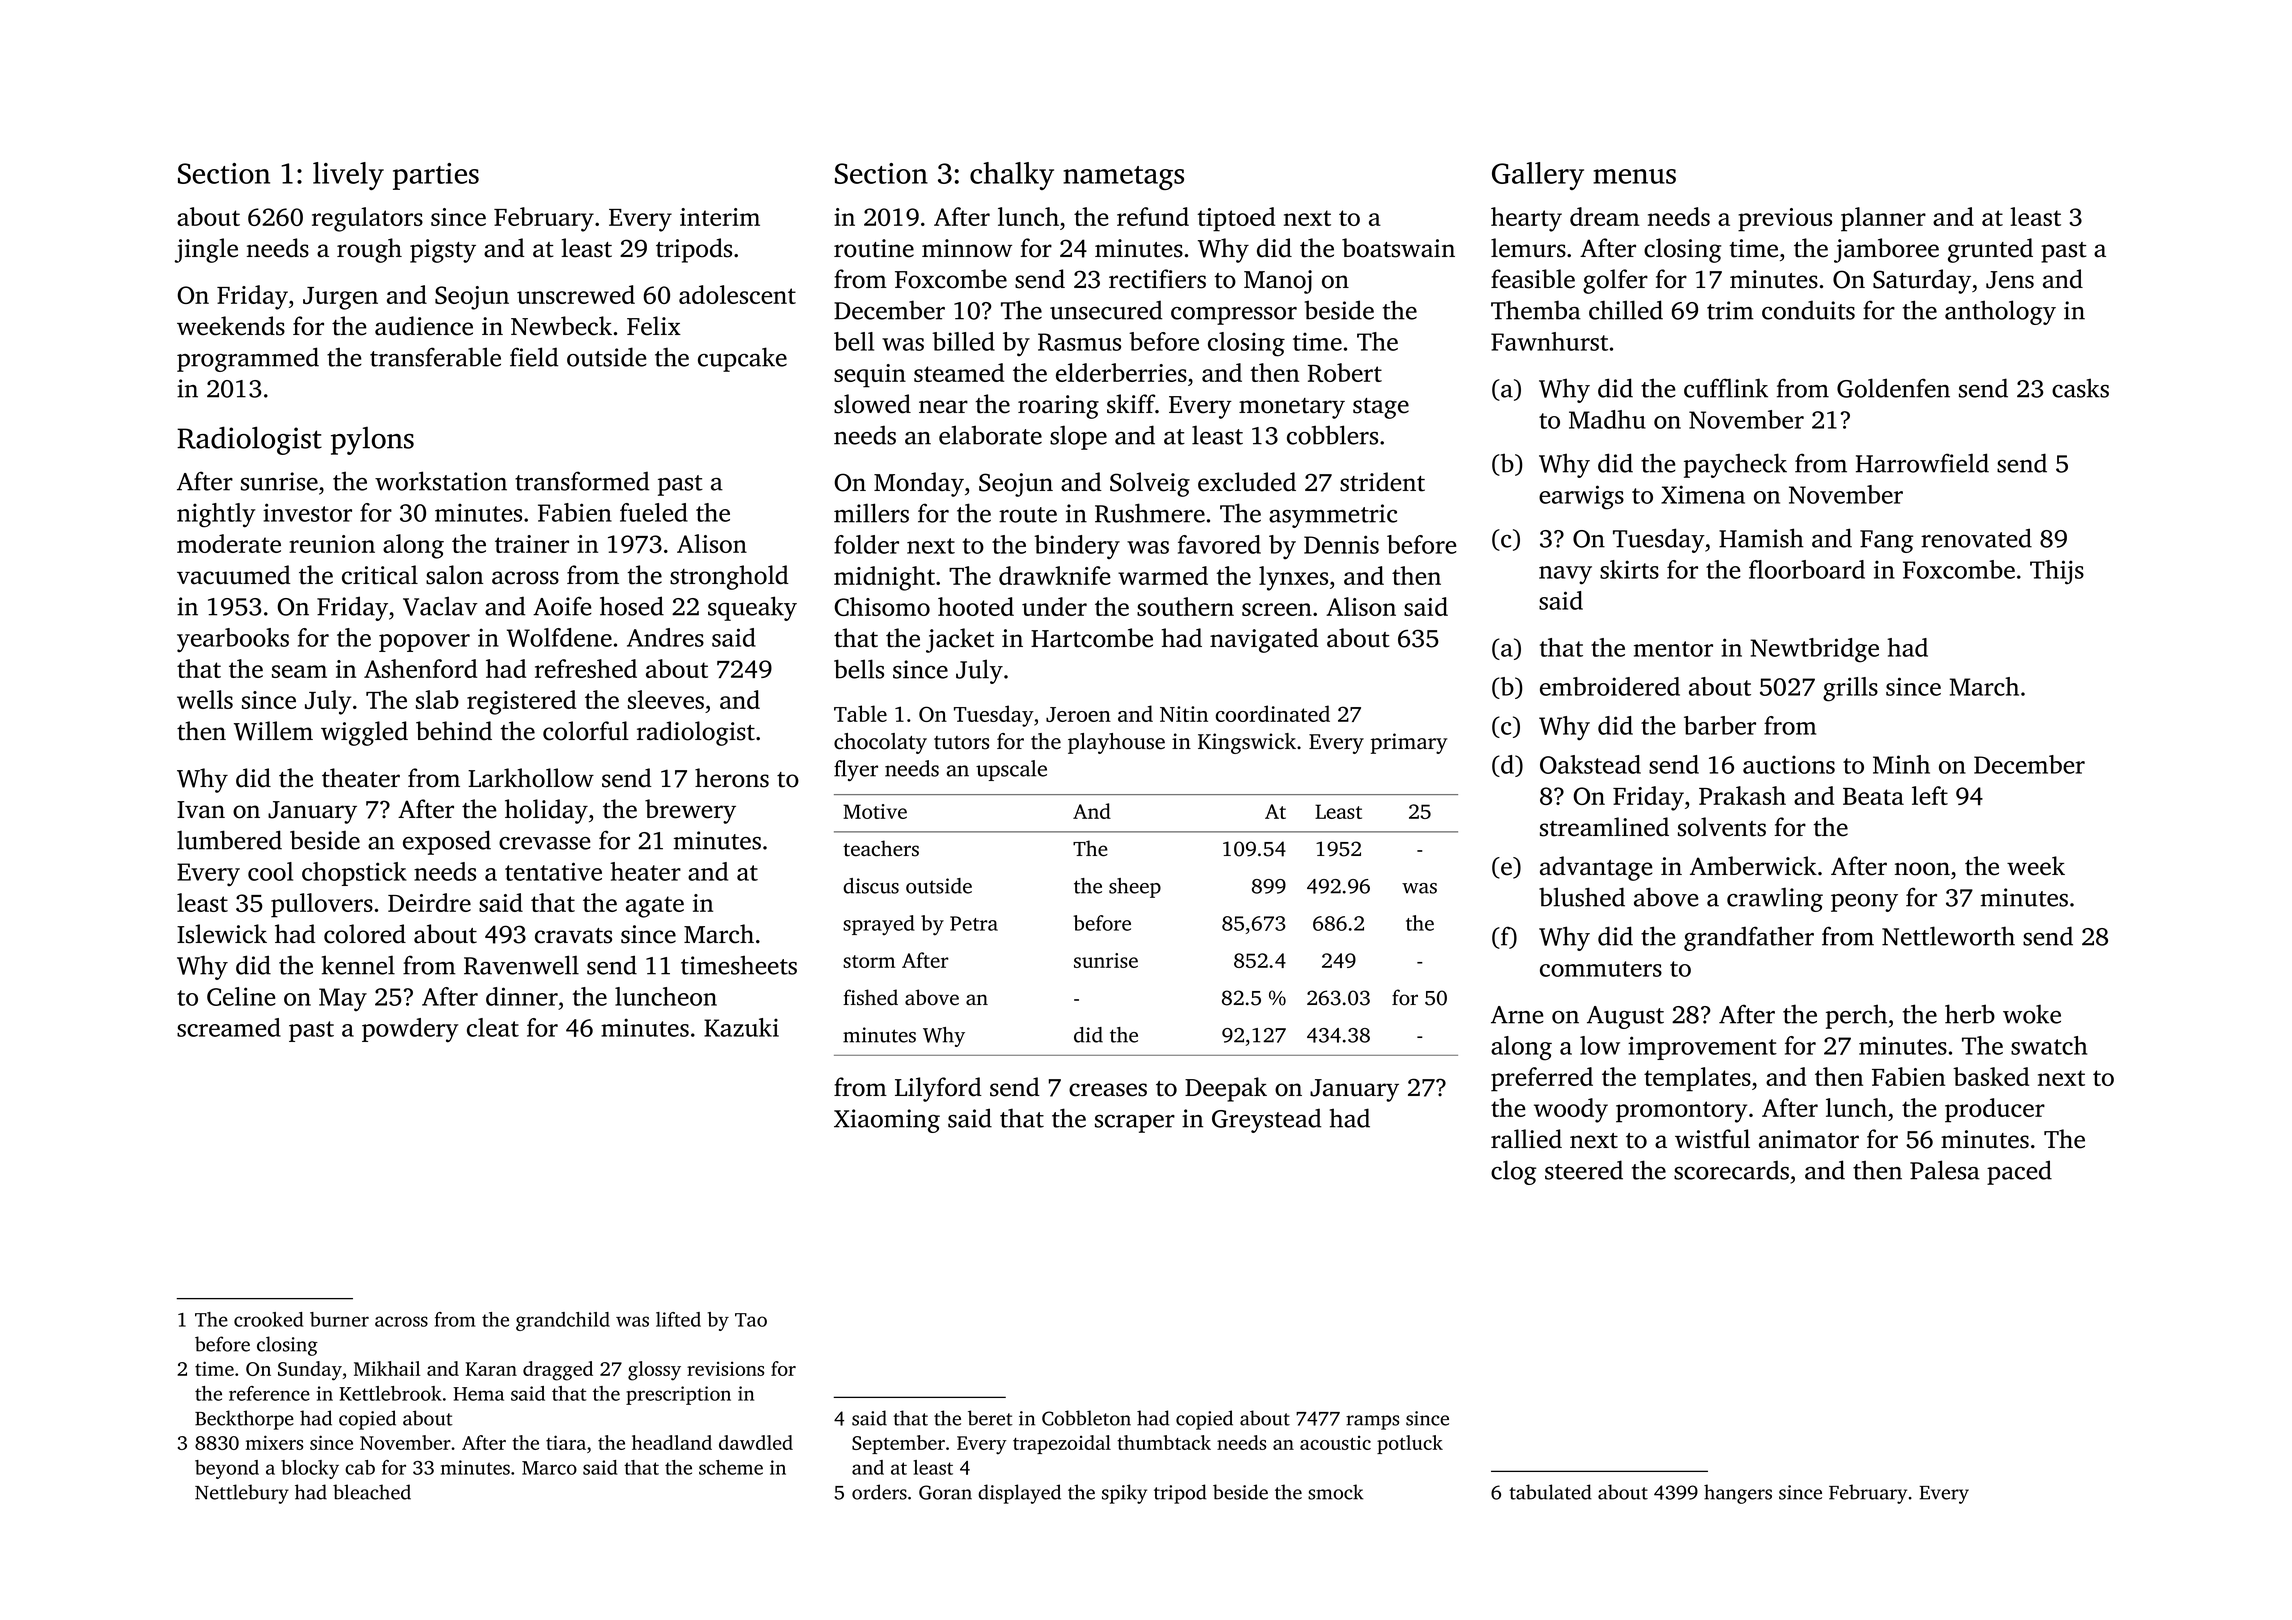 The width and height of the screenshot is (2292, 1620). I want to click on Palesa, so click(1945, 1170).
